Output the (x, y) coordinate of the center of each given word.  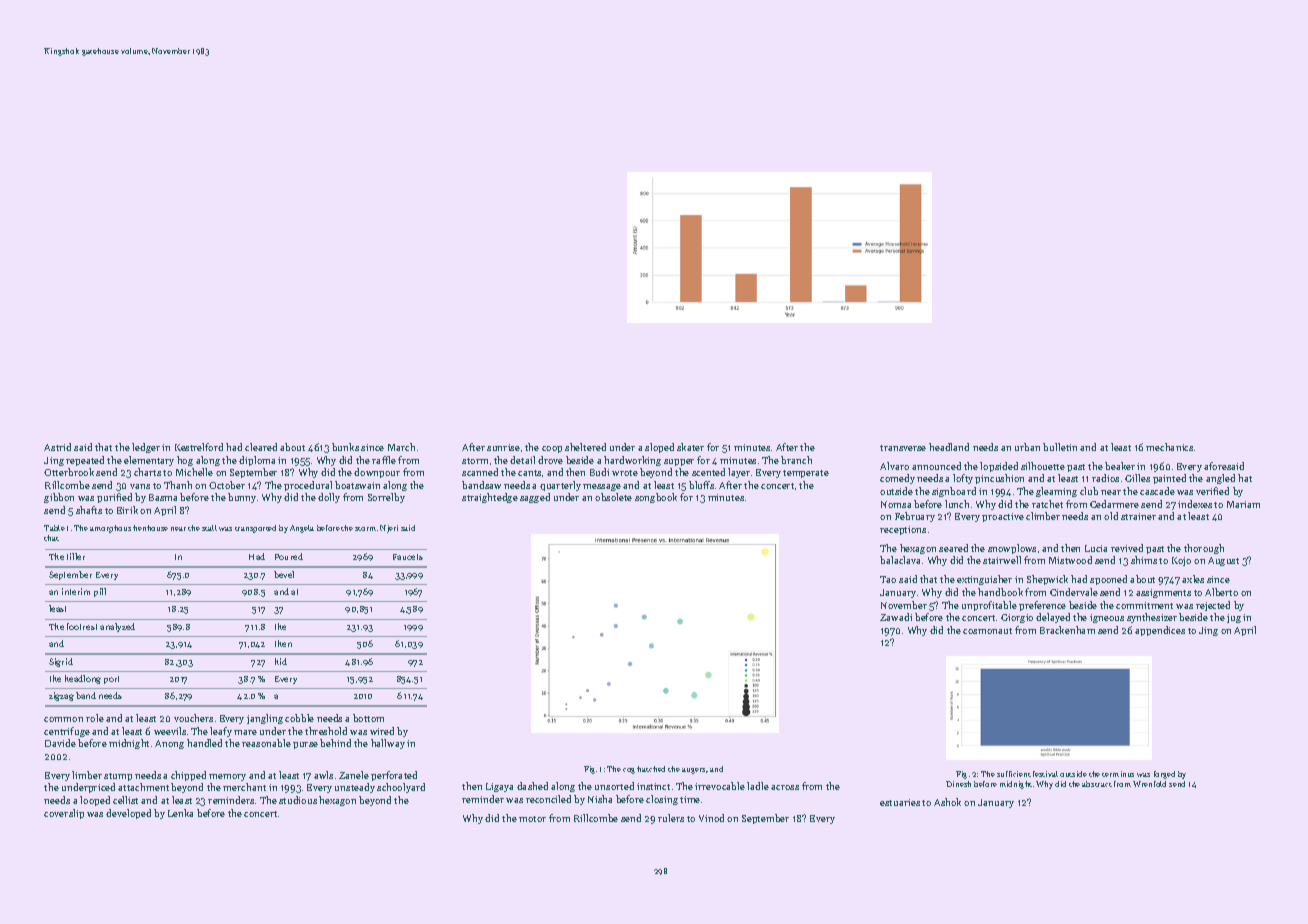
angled (1220, 479)
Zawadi (896, 617)
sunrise (503, 447)
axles (1193, 579)
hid (281, 661)
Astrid (57, 447)
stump (118, 777)
